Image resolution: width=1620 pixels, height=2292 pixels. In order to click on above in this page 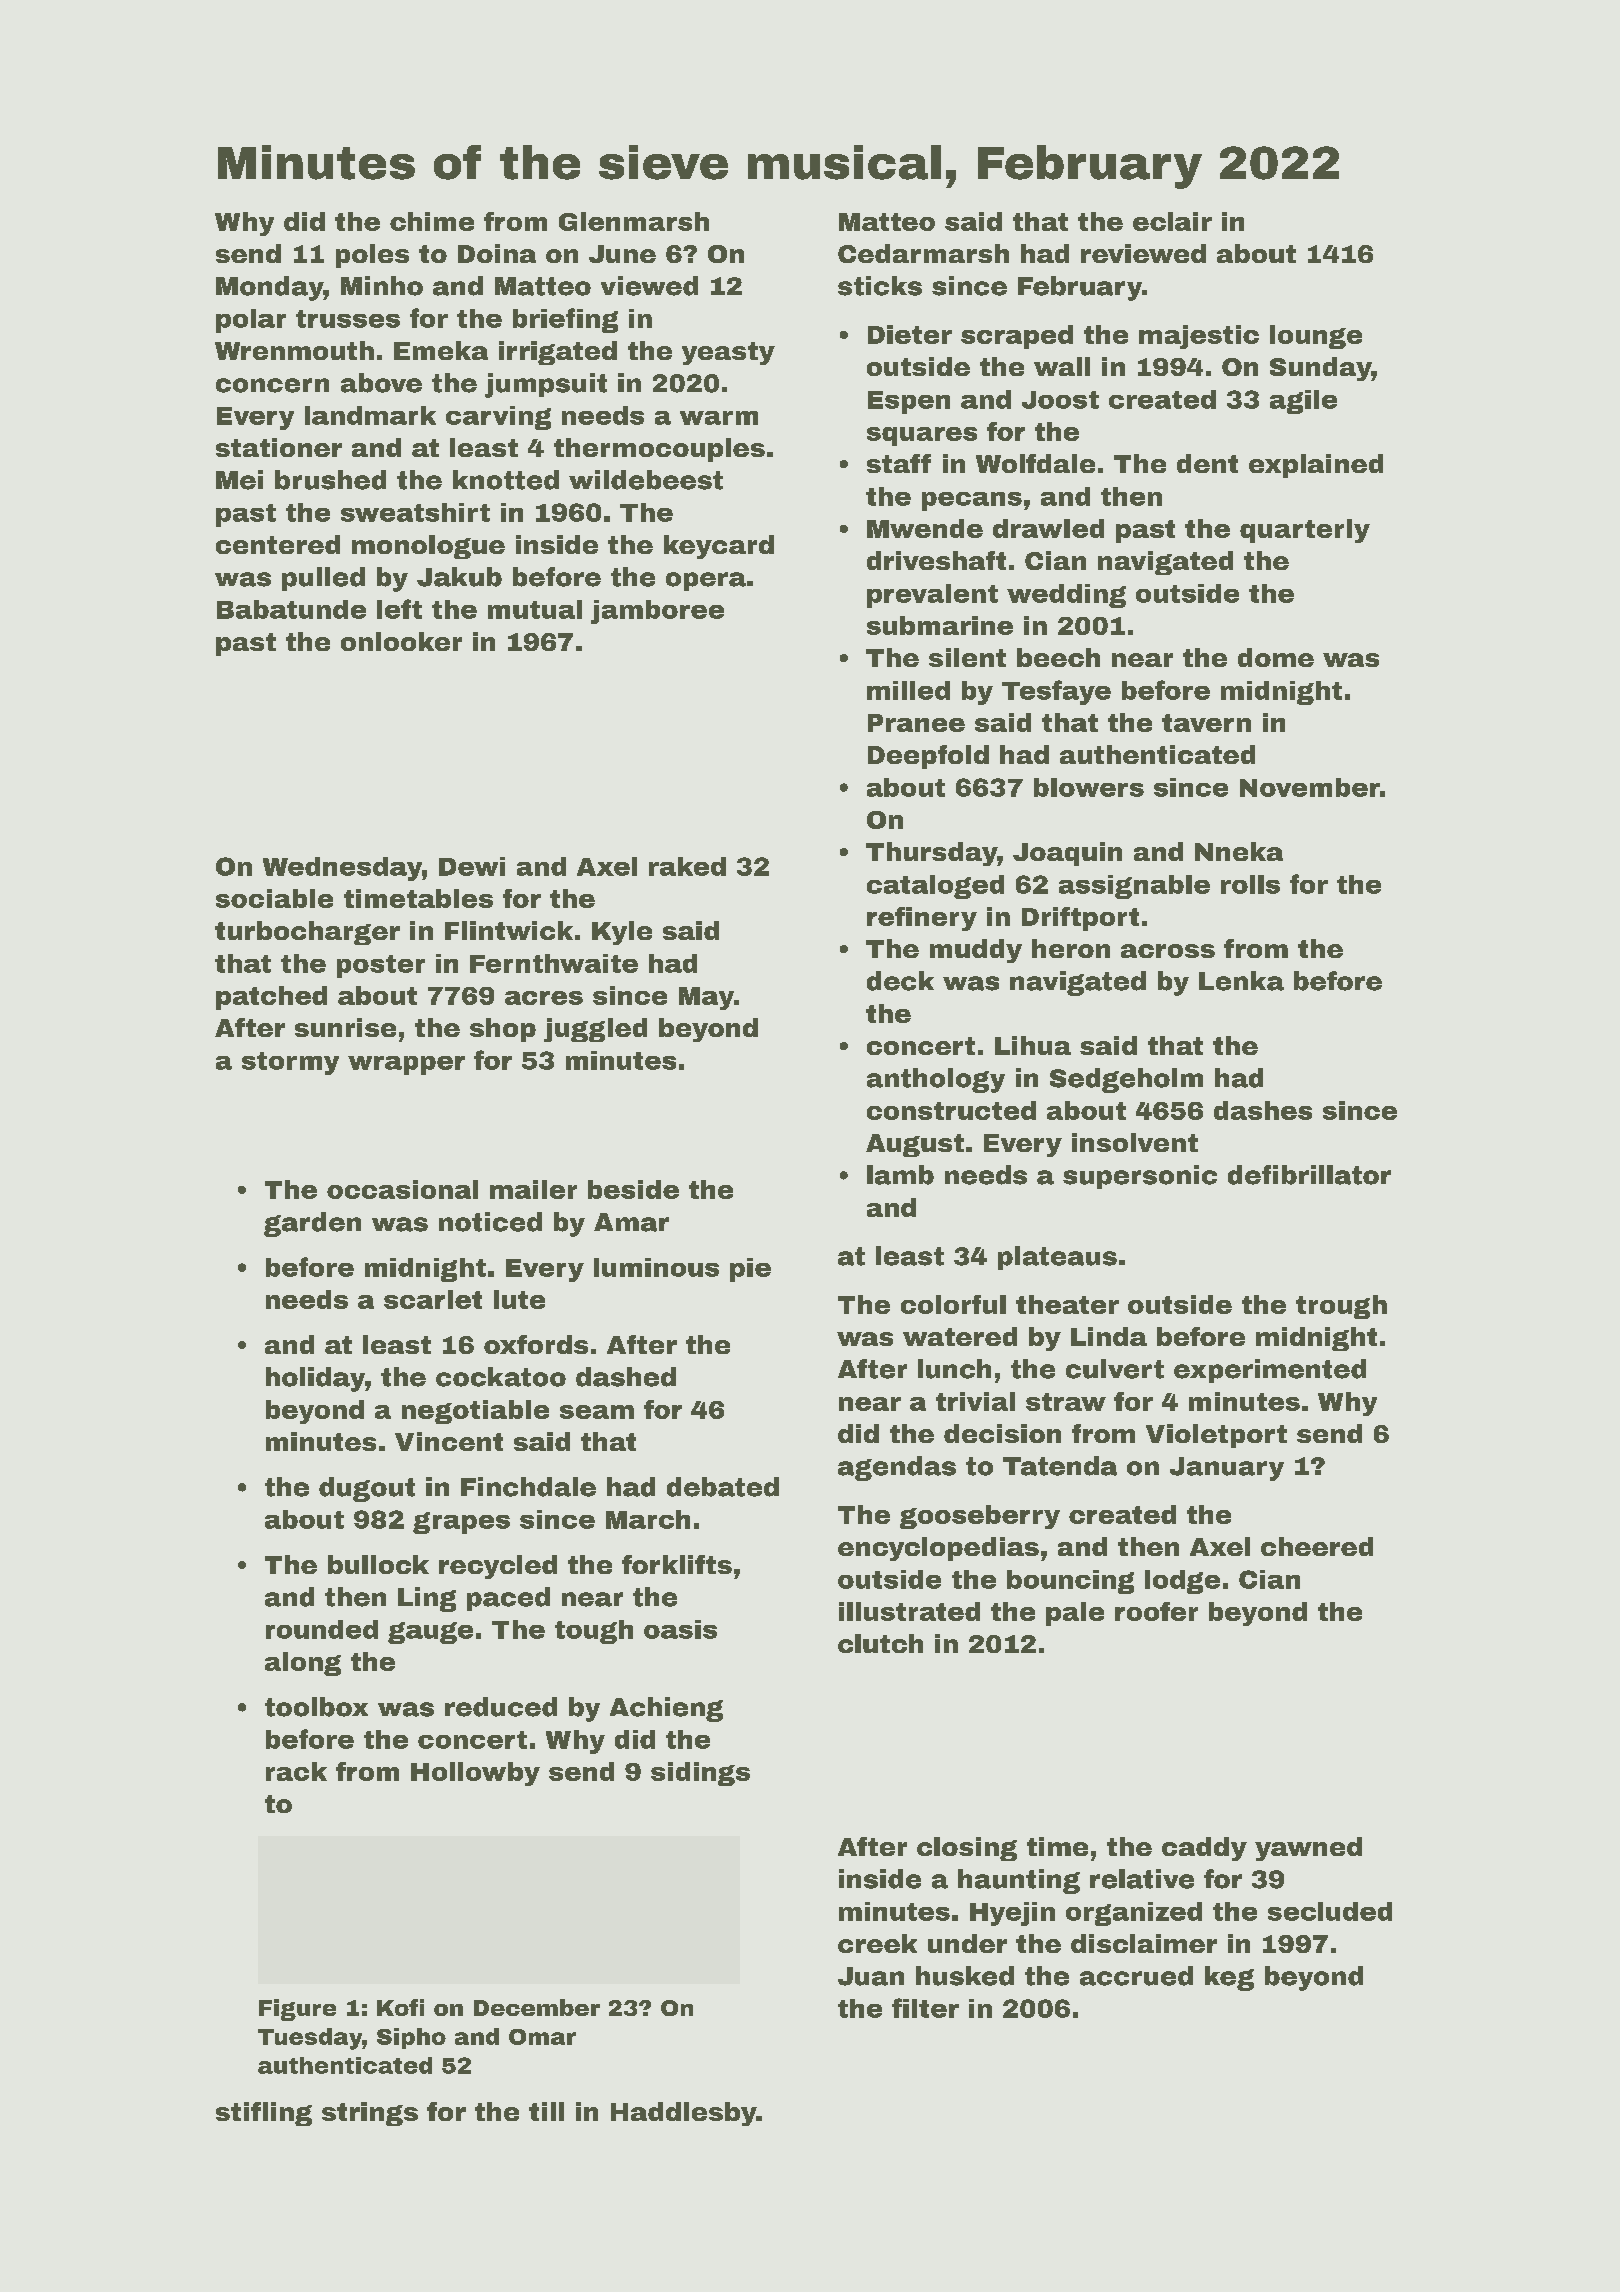, I will do `click(381, 383)`.
